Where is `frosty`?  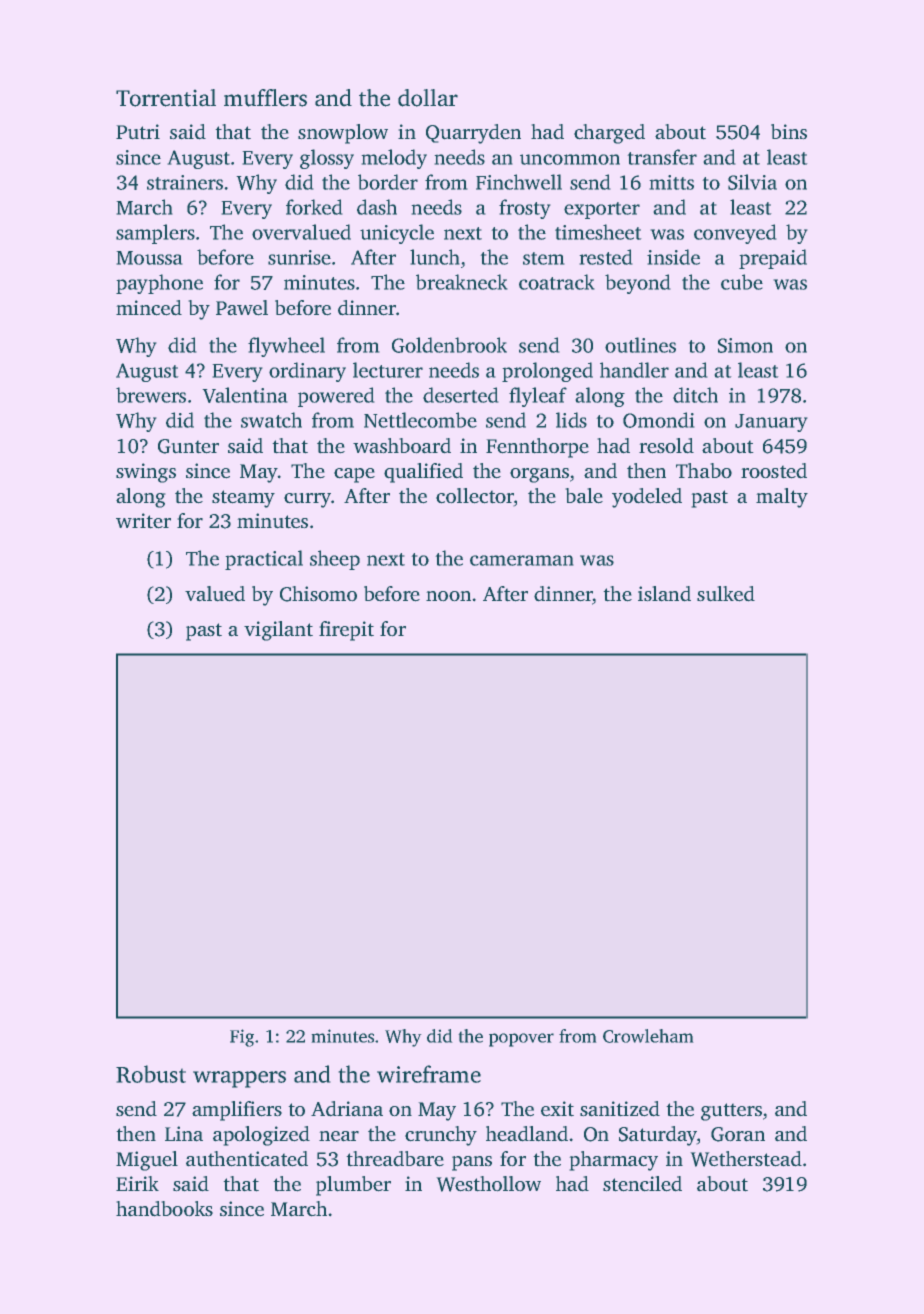
frosty is located at coordinates (525, 209).
